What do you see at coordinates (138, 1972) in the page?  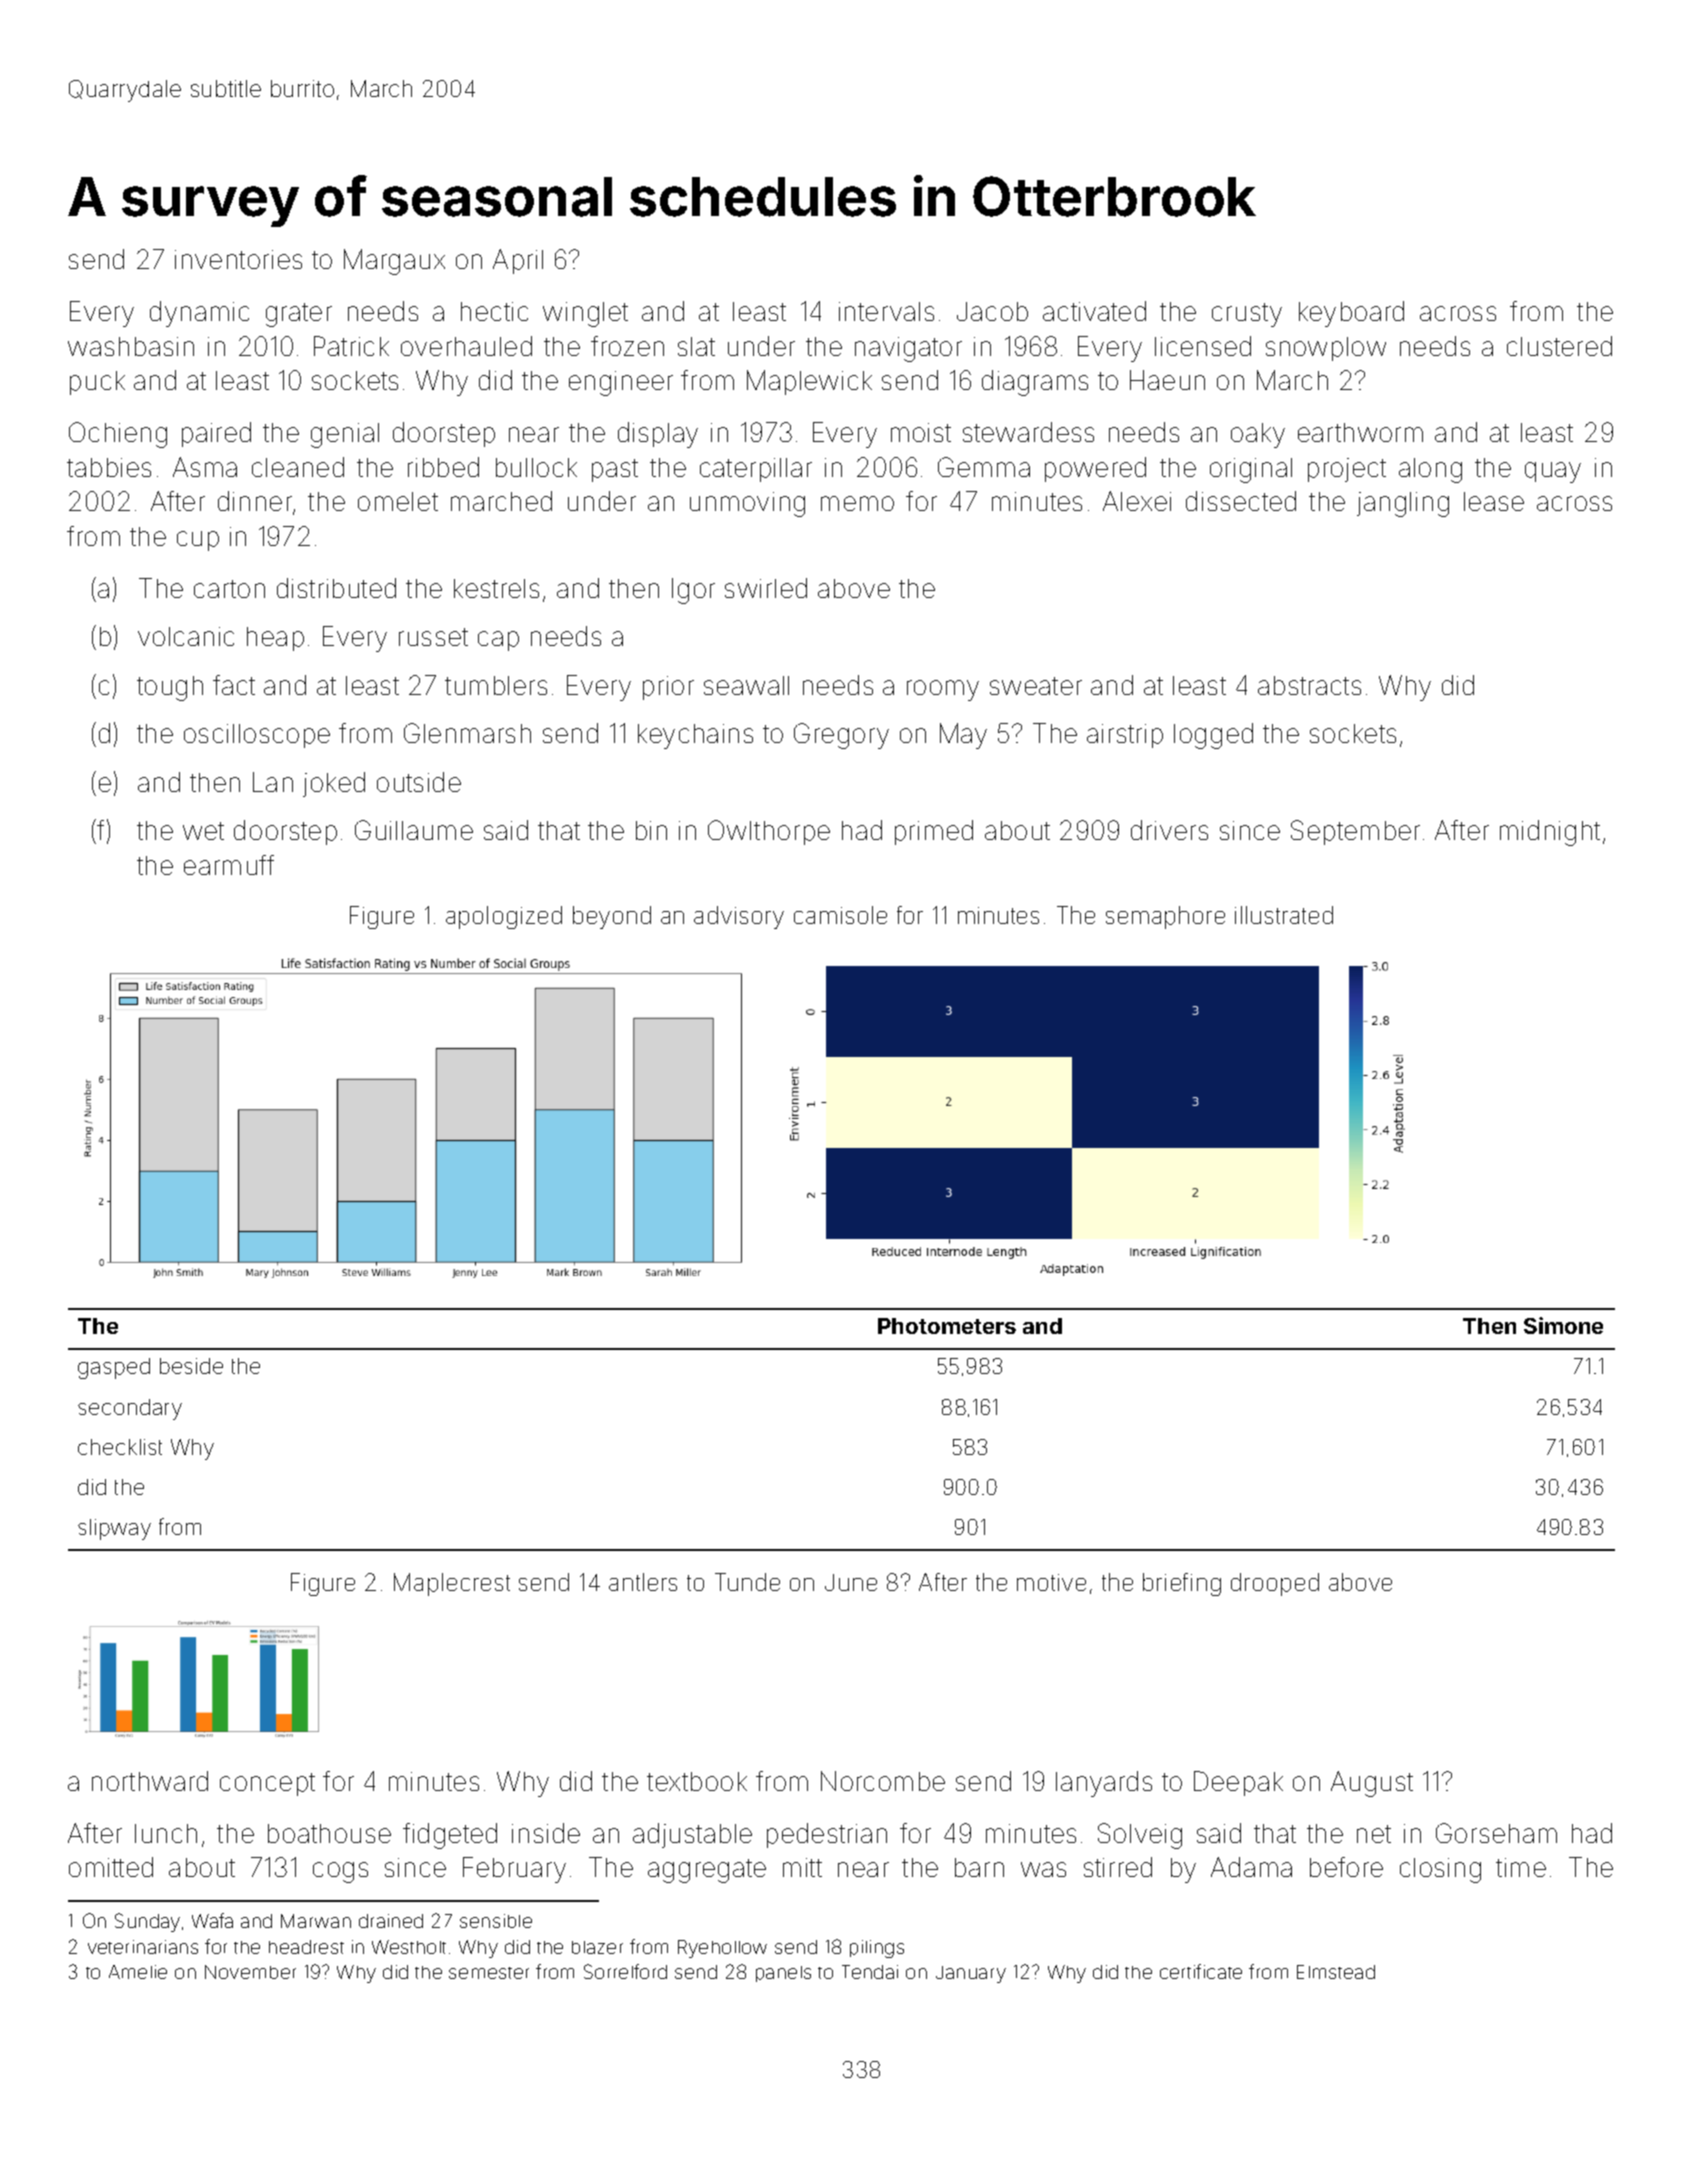 I see `Amelie` at bounding box center [138, 1972].
